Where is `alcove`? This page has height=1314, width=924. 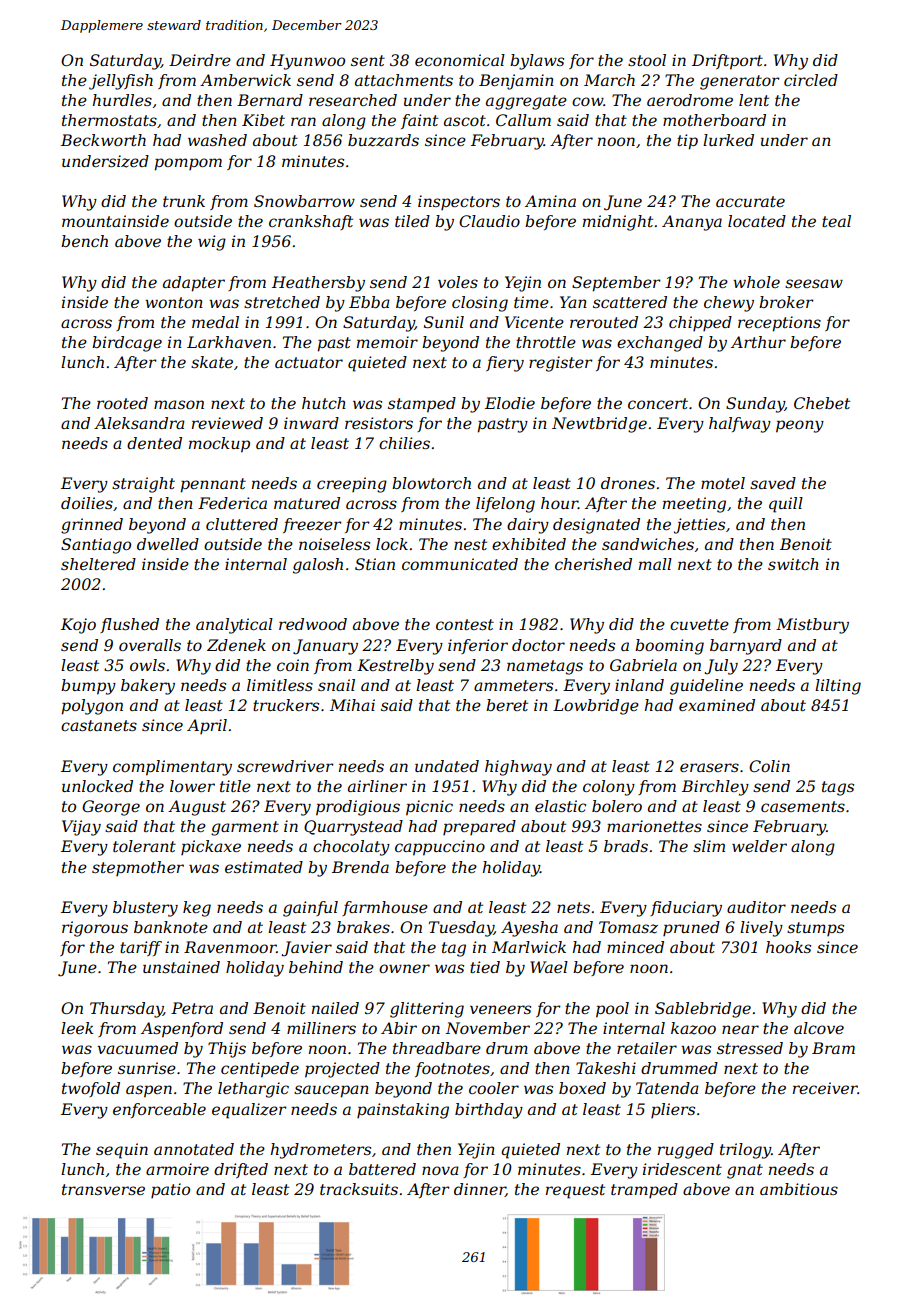
alcove is located at coordinates (819, 1028).
